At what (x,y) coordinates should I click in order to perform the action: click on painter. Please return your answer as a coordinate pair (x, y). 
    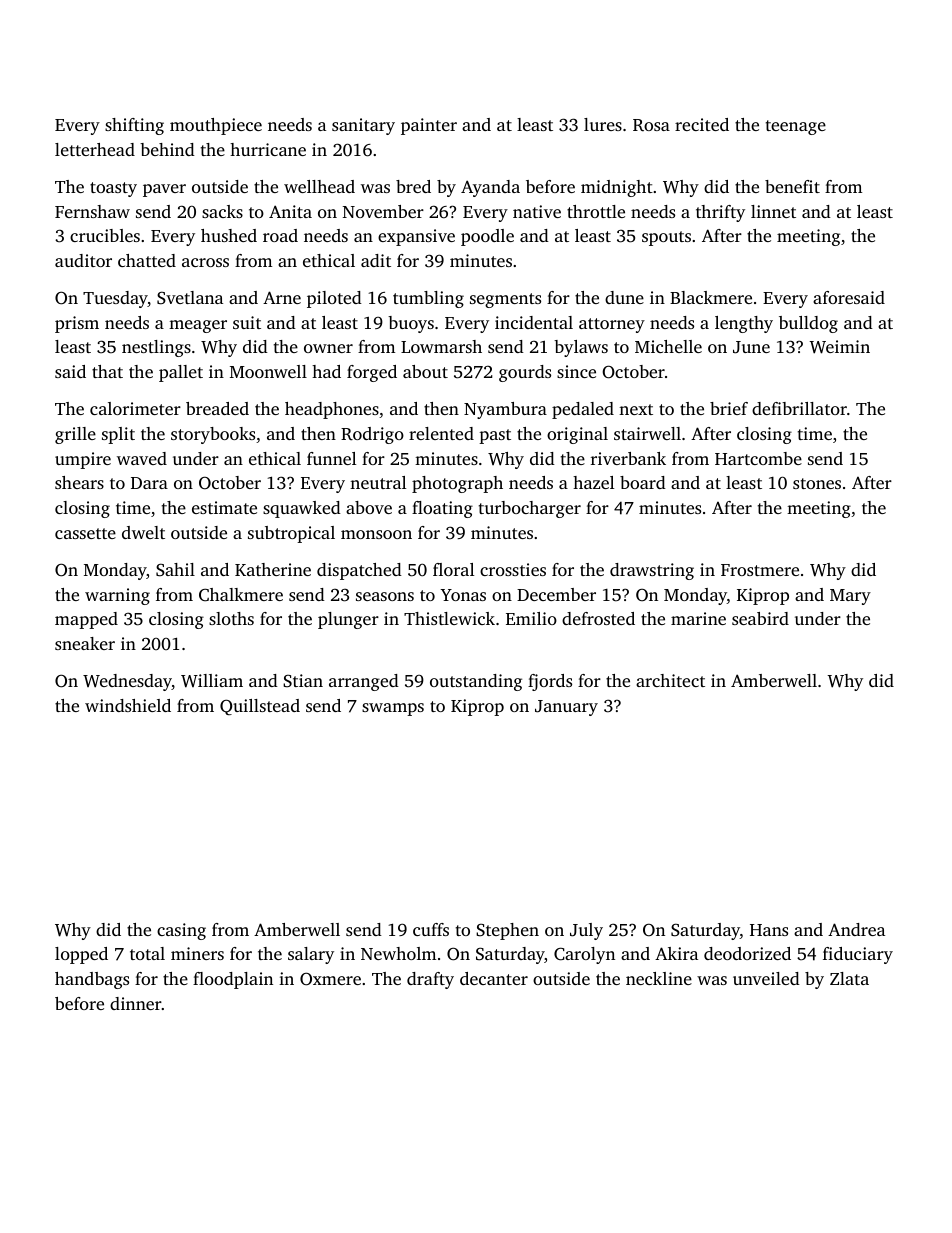
    Looking at the image, I should click on (429, 126).
